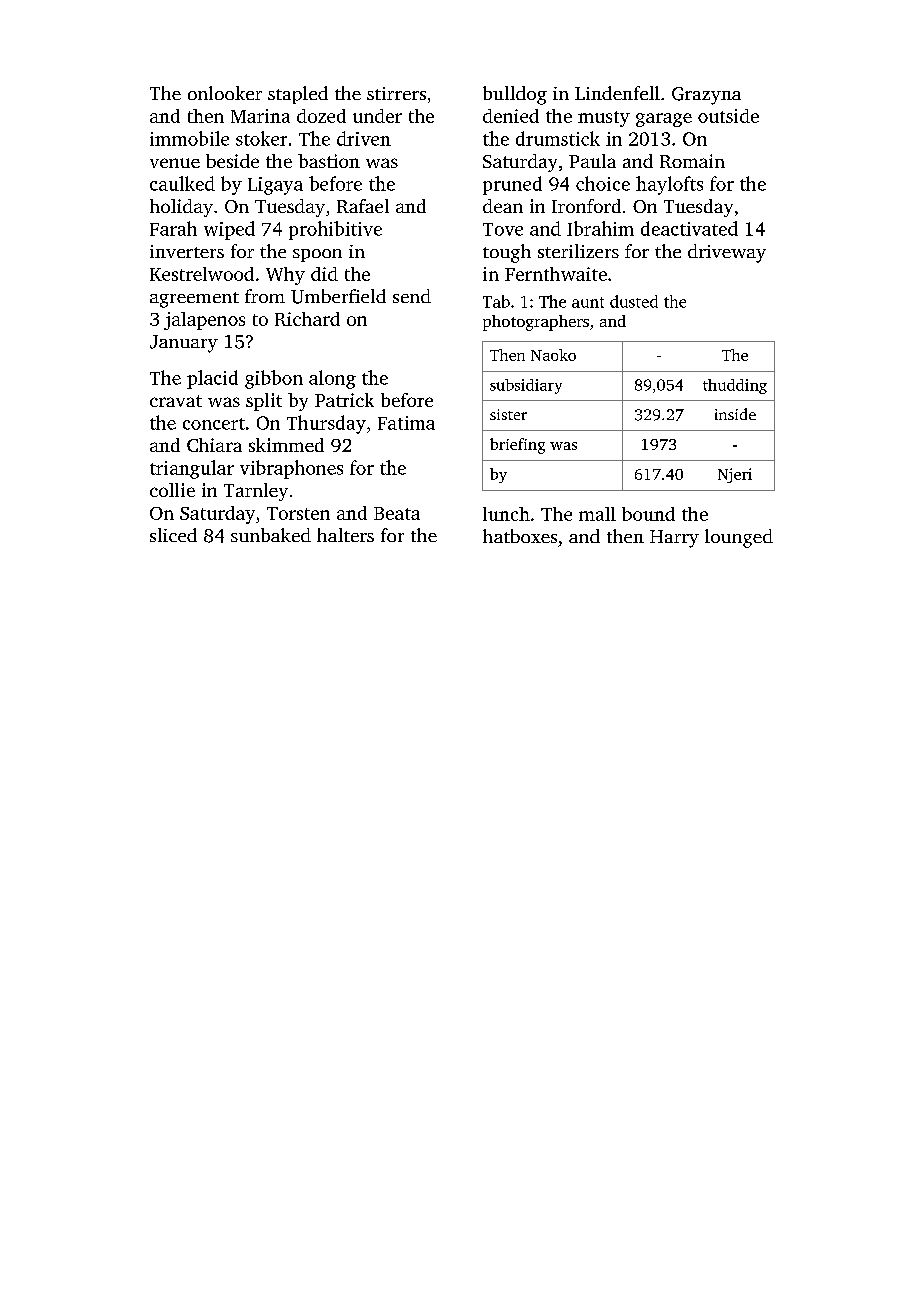 Image resolution: width=924 pixels, height=1311 pixels. I want to click on onlooker, so click(225, 93).
